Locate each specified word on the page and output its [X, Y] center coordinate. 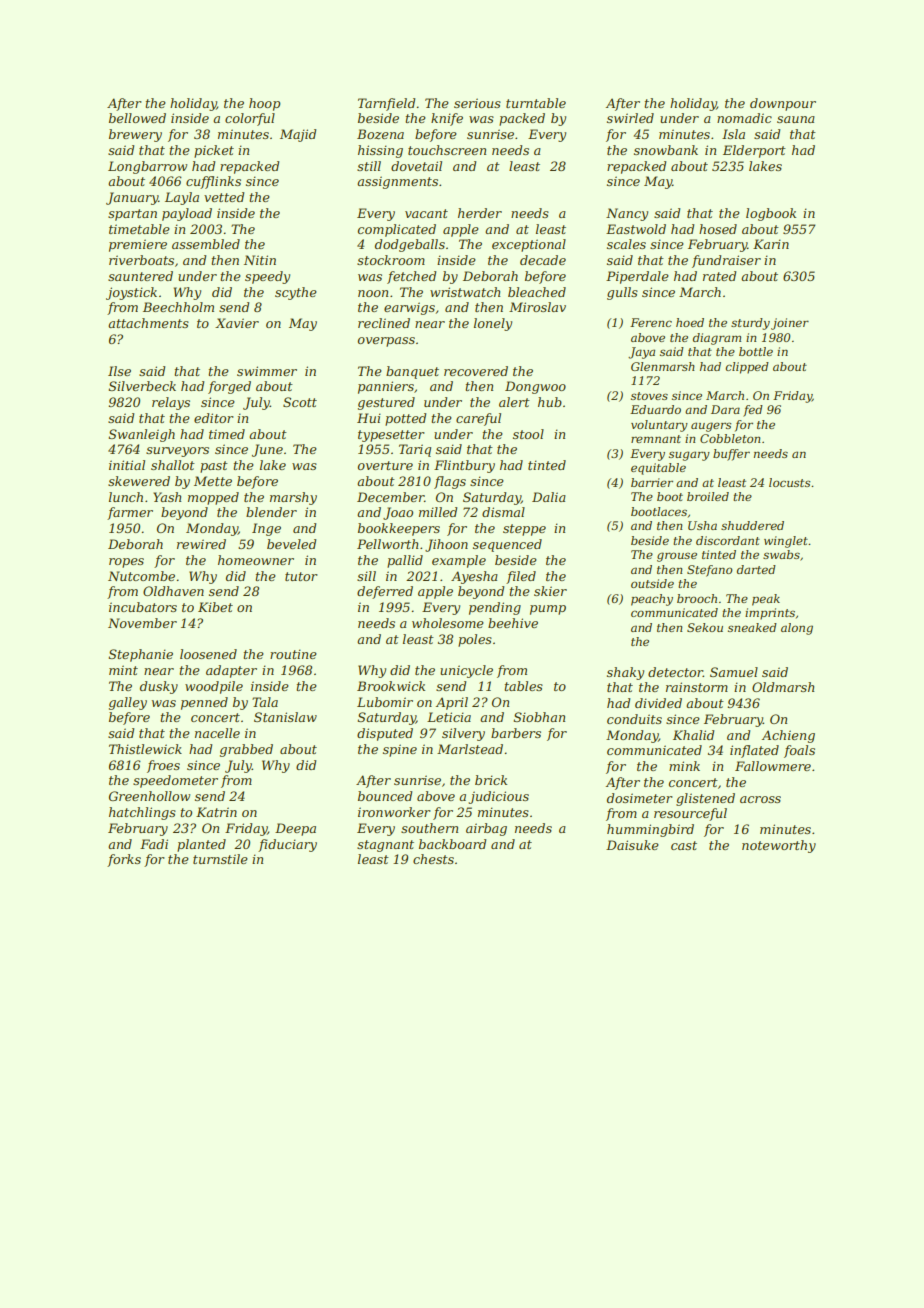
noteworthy [779, 846]
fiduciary [287, 845]
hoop [265, 104]
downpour [783, 104]
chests [433, 859]
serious [477, 103]
